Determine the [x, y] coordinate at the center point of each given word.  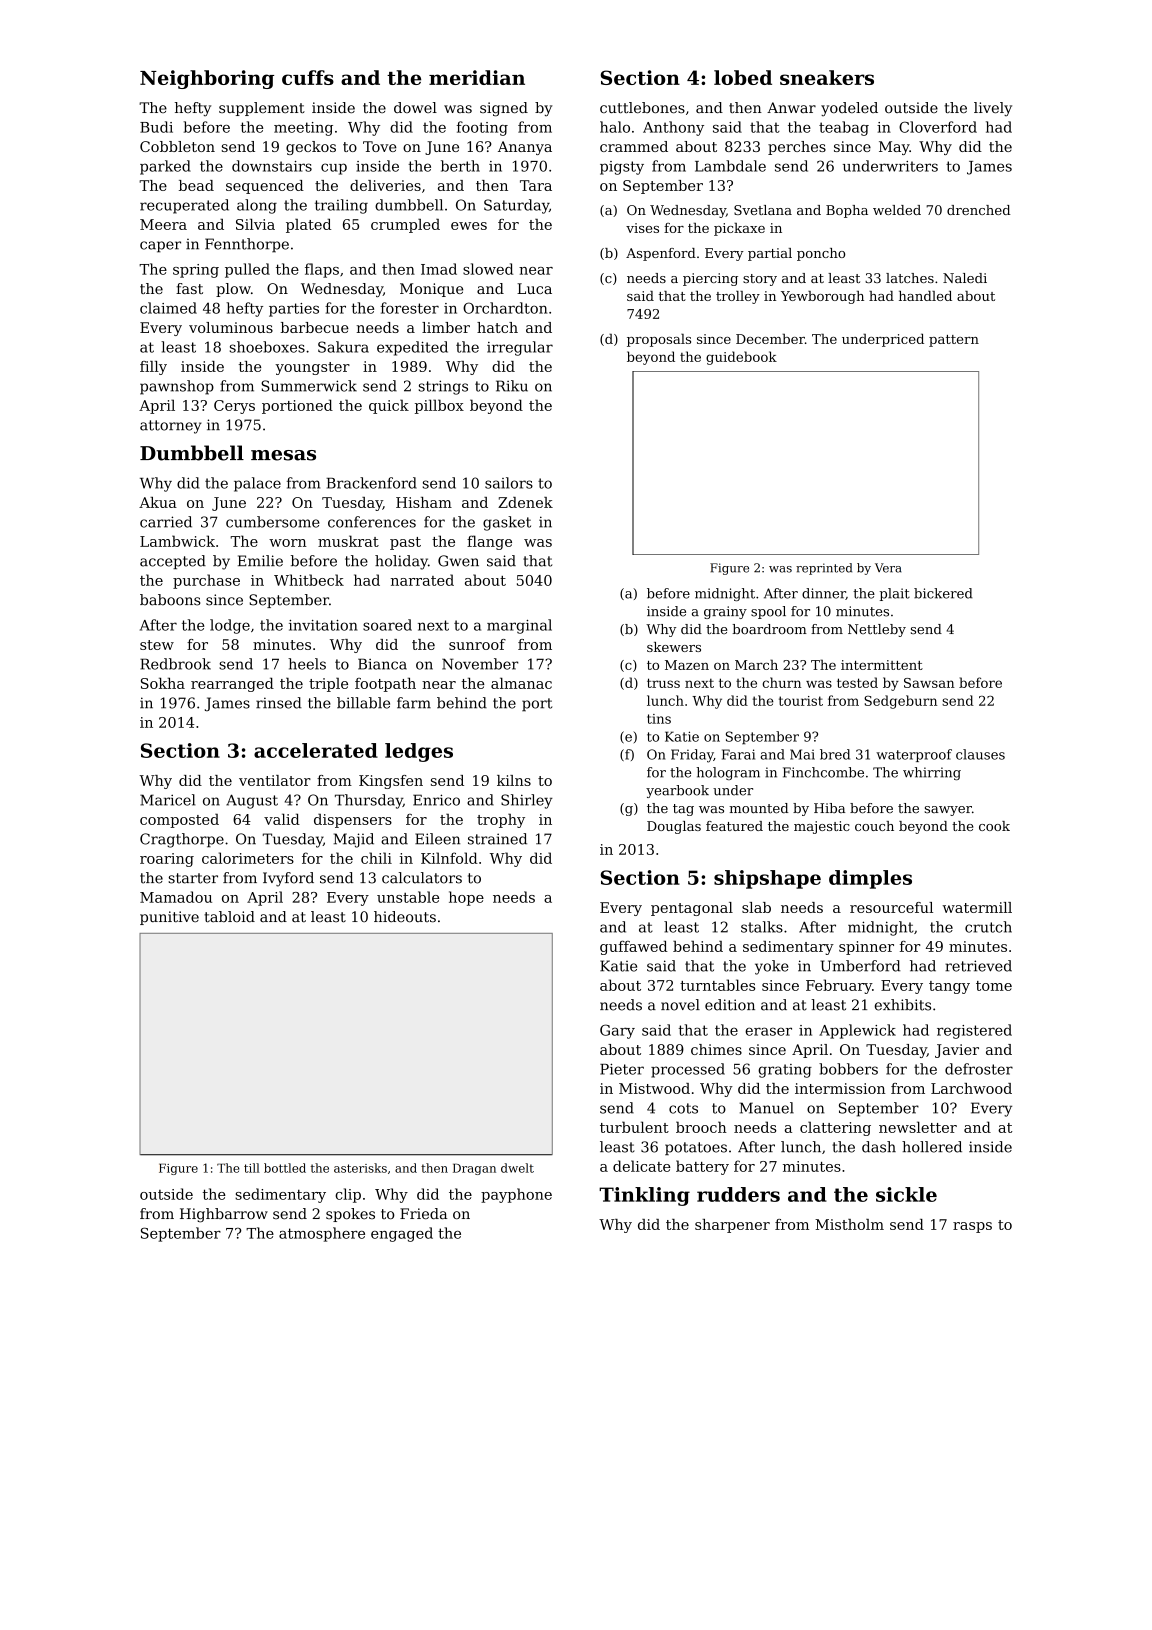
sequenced [265, 187]
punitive [169, 918]
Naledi [965, 278]
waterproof [914, 755]
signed [504, 109]
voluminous [231, 327]
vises [642, 228]
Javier [957, 1051]
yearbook [677, 791]
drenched [978, 210]
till [252, 1168]
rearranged [232, 684]
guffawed [634, 948]
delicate [642, 1166]
